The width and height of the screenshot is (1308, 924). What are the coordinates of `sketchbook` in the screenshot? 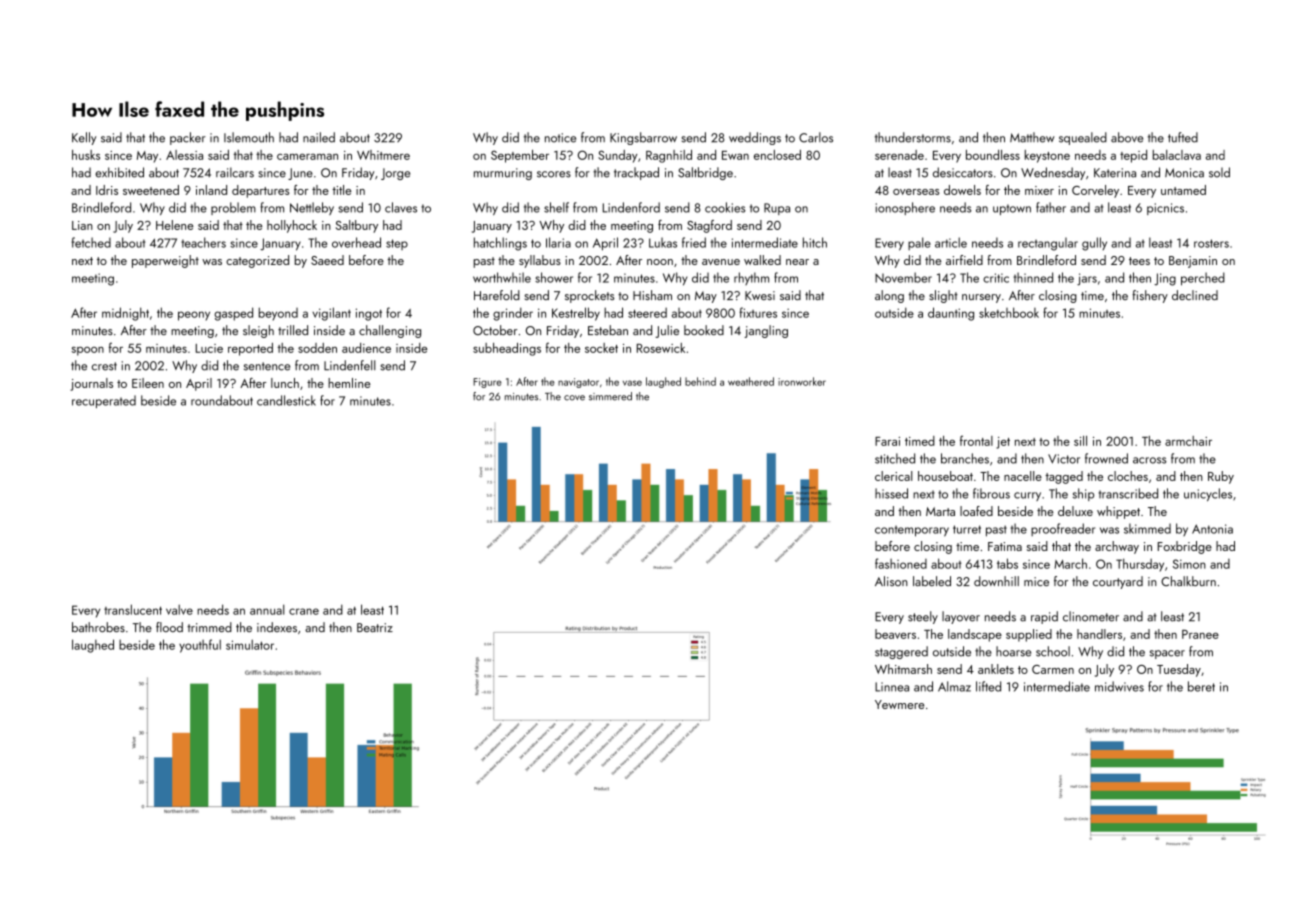 It's located at (1009, 312).
